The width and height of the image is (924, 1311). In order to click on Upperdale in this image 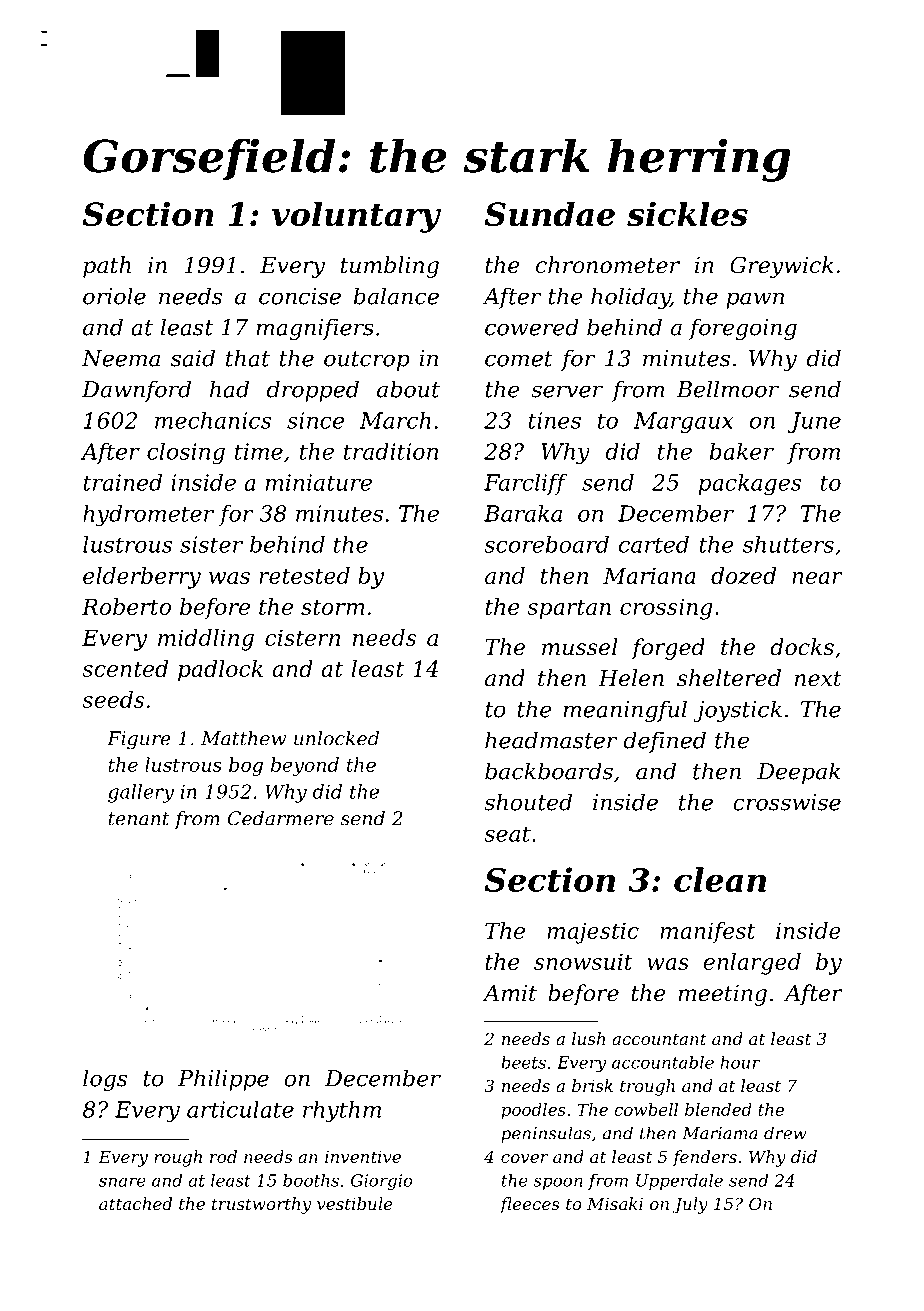, I will do `click(679, 1182)`.
